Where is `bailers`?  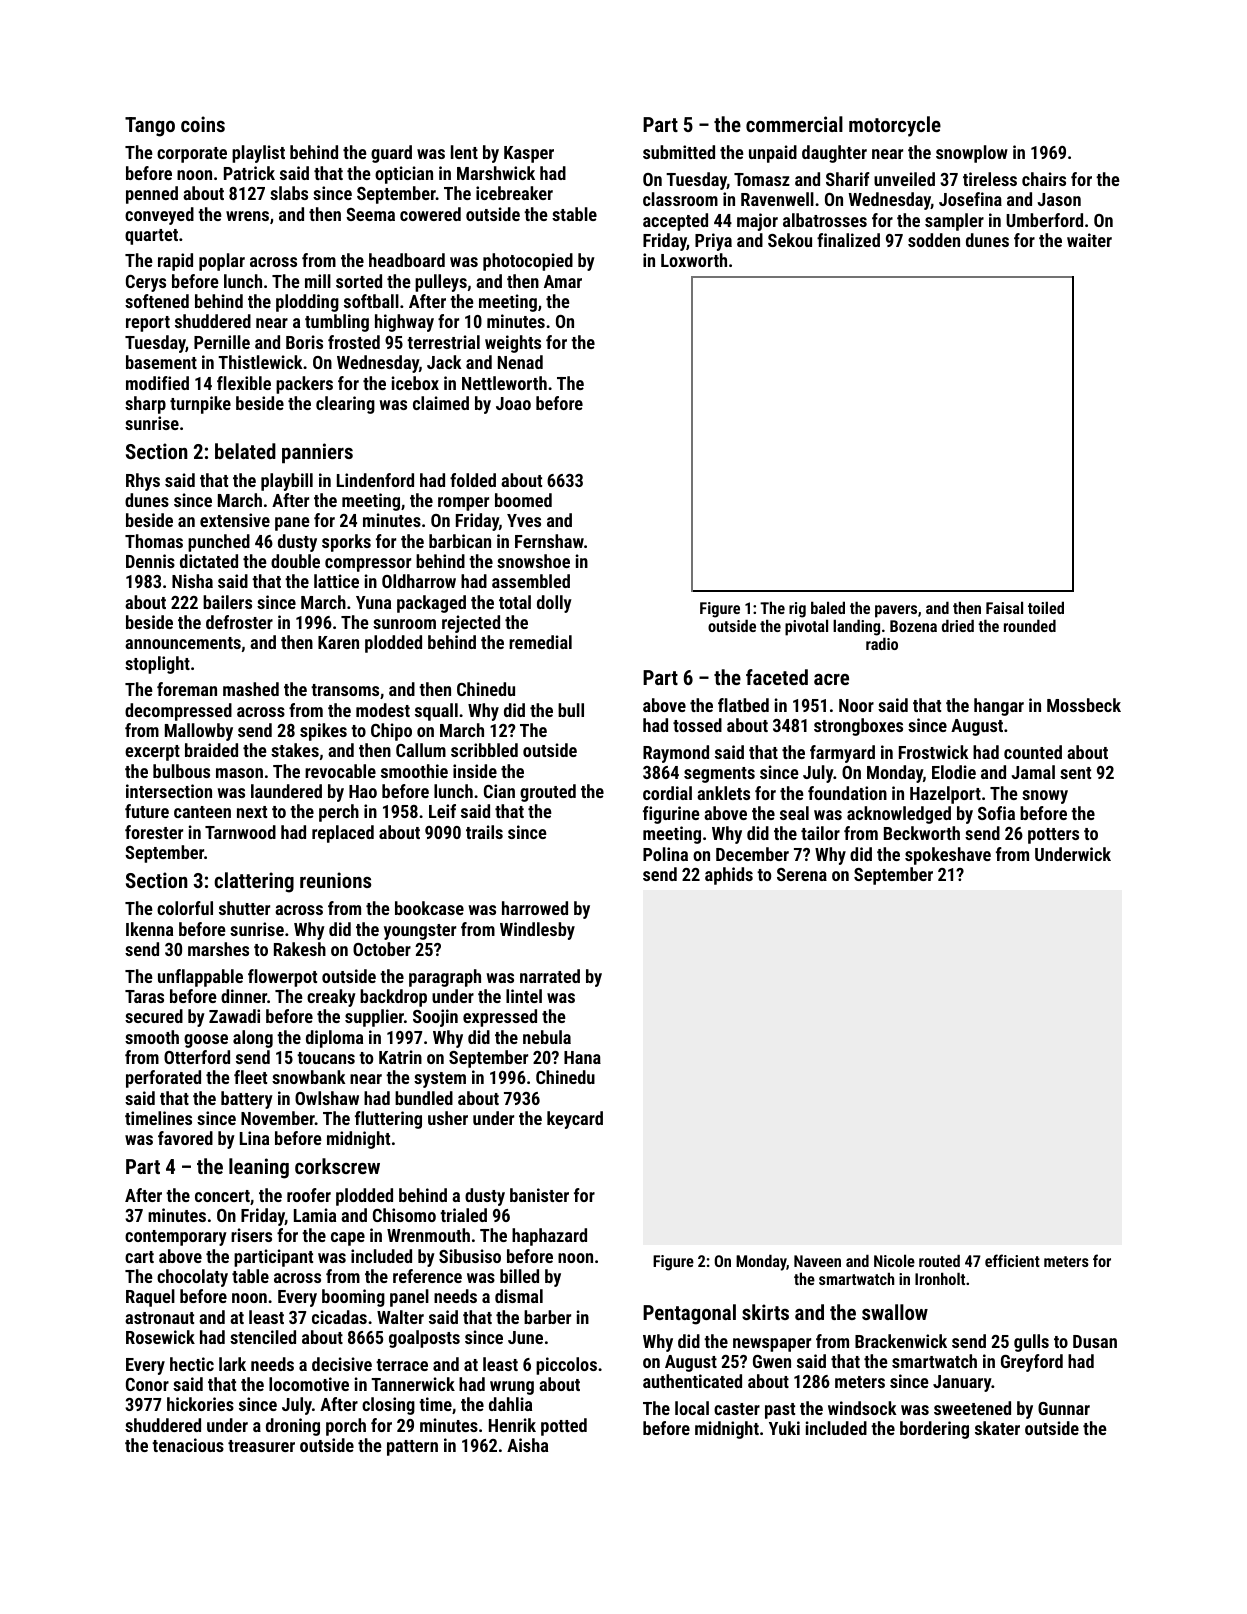
bailers is located at coordinates (227, 602).
